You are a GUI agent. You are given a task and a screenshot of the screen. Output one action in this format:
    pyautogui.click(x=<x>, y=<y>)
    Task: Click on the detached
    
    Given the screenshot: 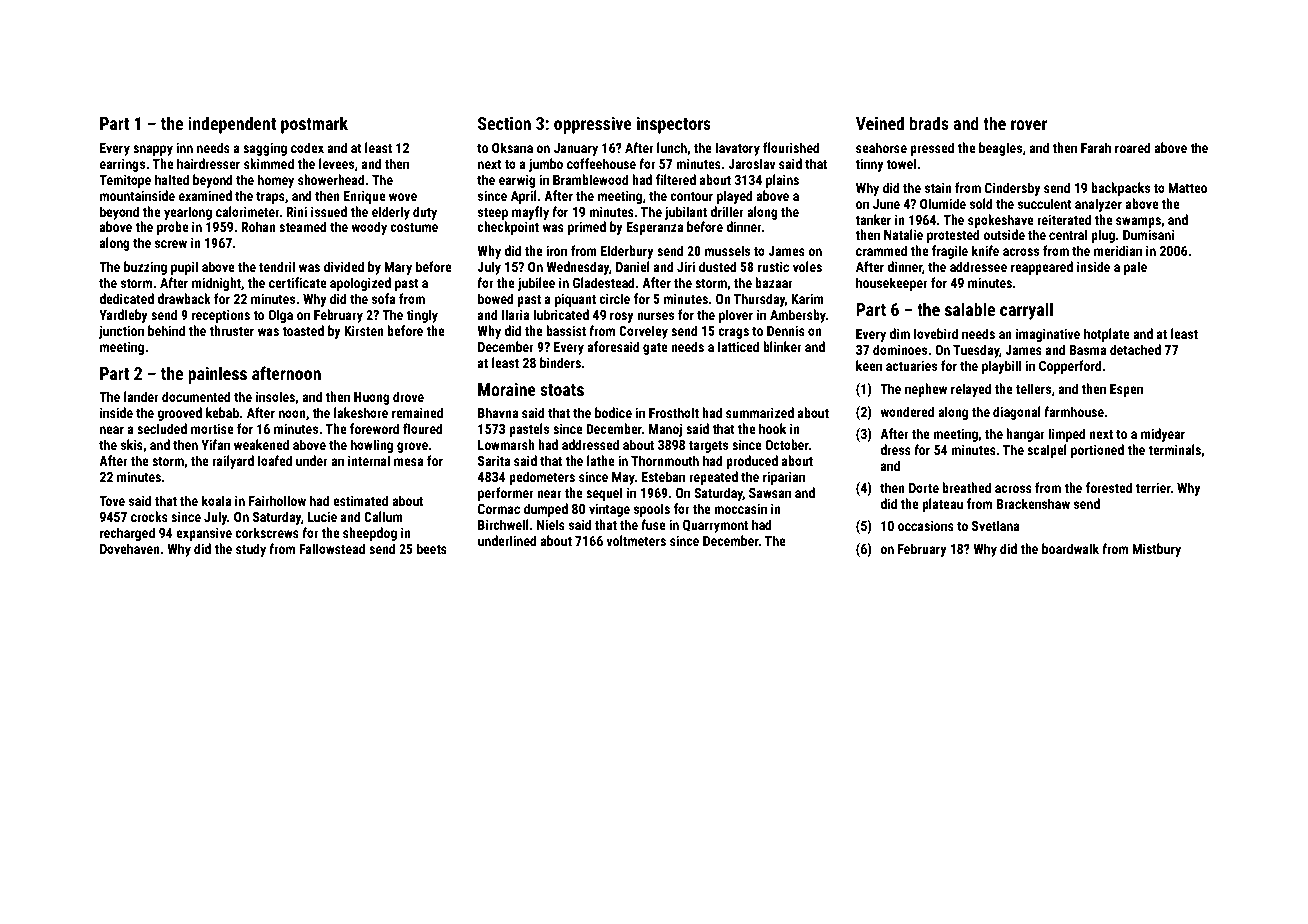 What is the action you would take?
    pyautogui.click(x=1135, y=349)
